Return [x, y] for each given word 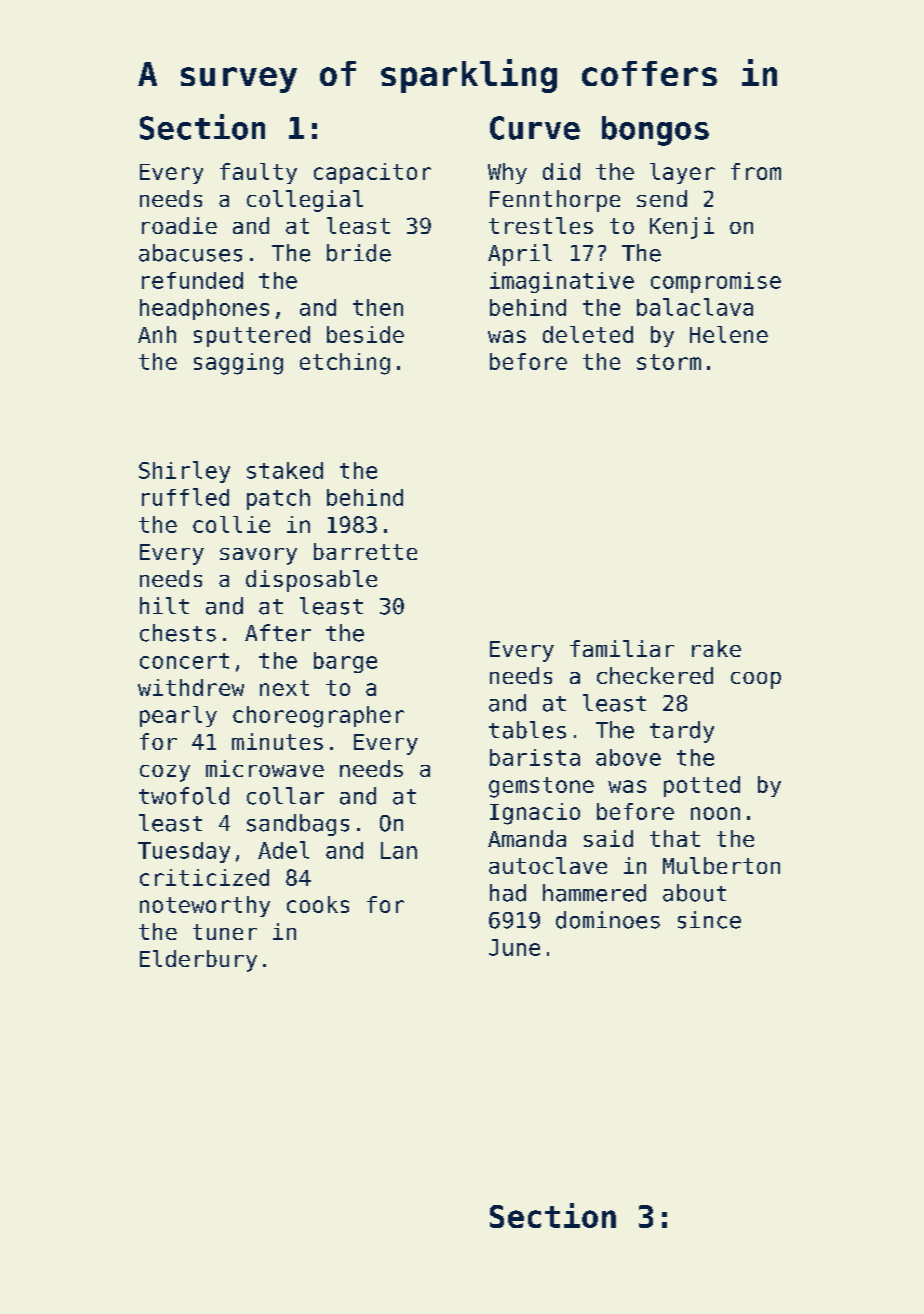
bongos [655, 131]
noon [715, 813]
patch [278, 499]
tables [527, 730]
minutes [277, 741]
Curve [535, 128]
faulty [258, 173]
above [628, 757]
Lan [399, 850]
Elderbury [198, 961]
